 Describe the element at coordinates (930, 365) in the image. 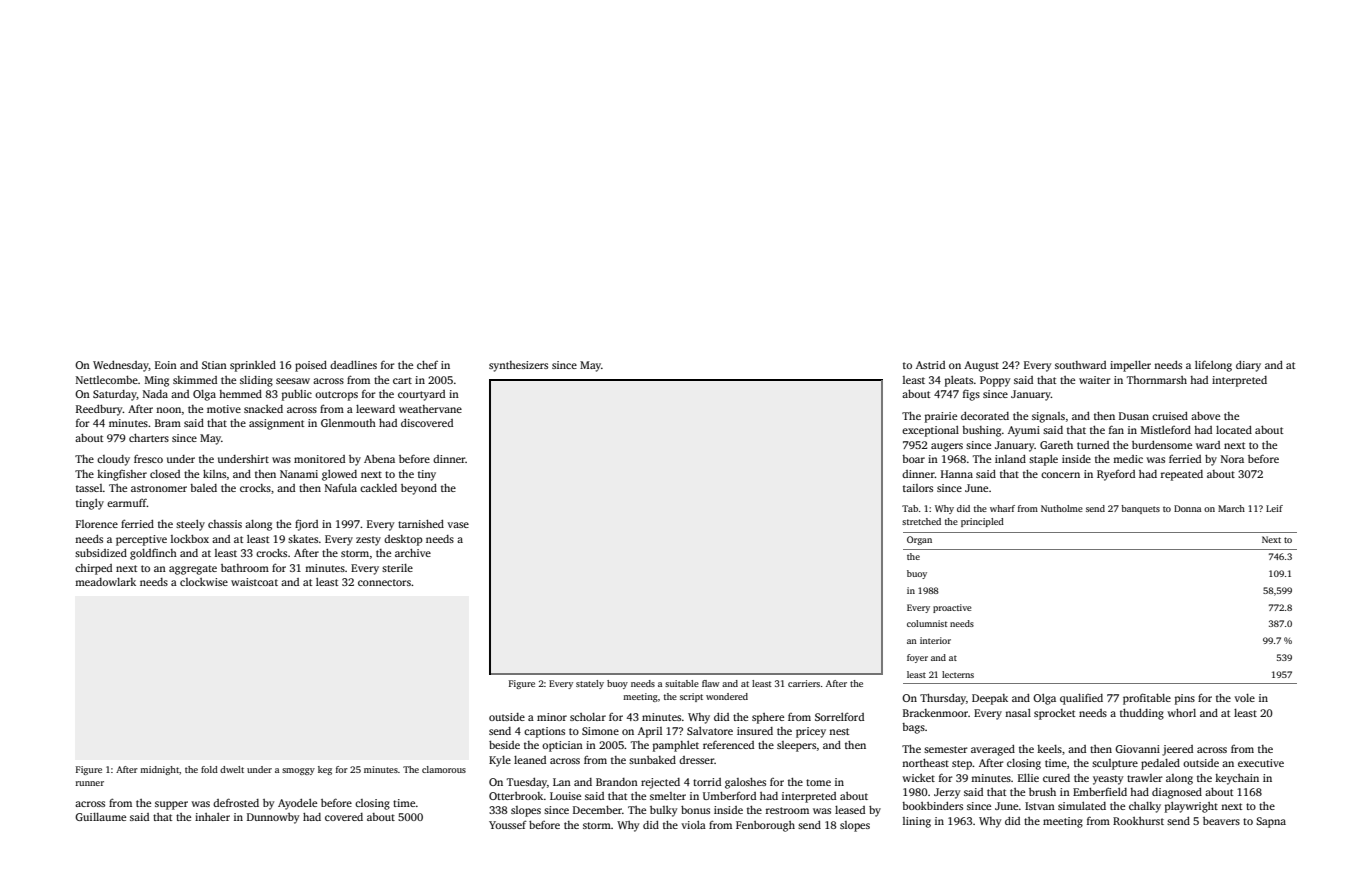

I see `Astrid` at that location.
